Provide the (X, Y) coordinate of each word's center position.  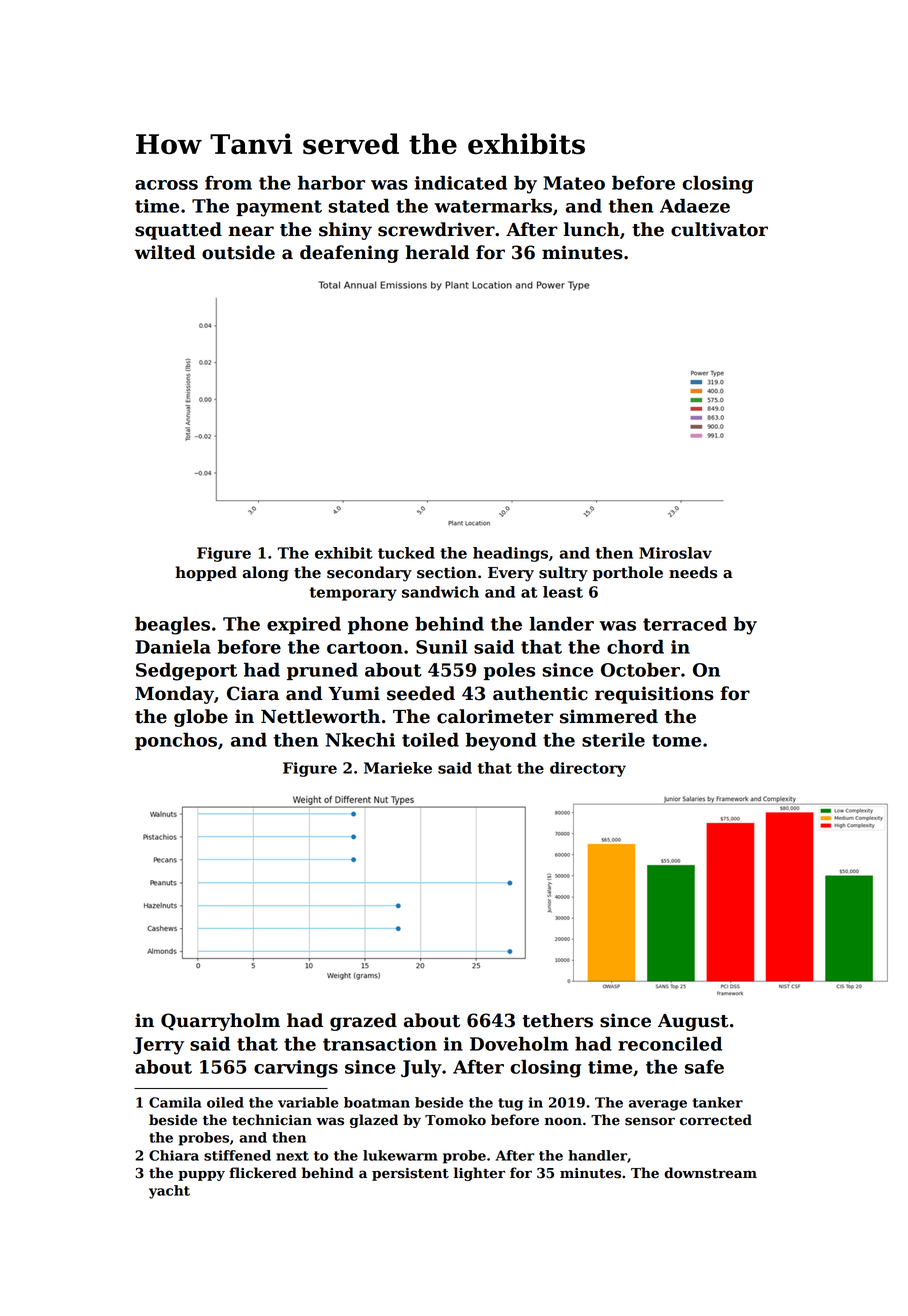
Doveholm (519, 1044)
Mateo (574, 183)
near (251, 231)
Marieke (398, 768)
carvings (296, 1069)
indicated (461, 183)
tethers (557, 1020)
